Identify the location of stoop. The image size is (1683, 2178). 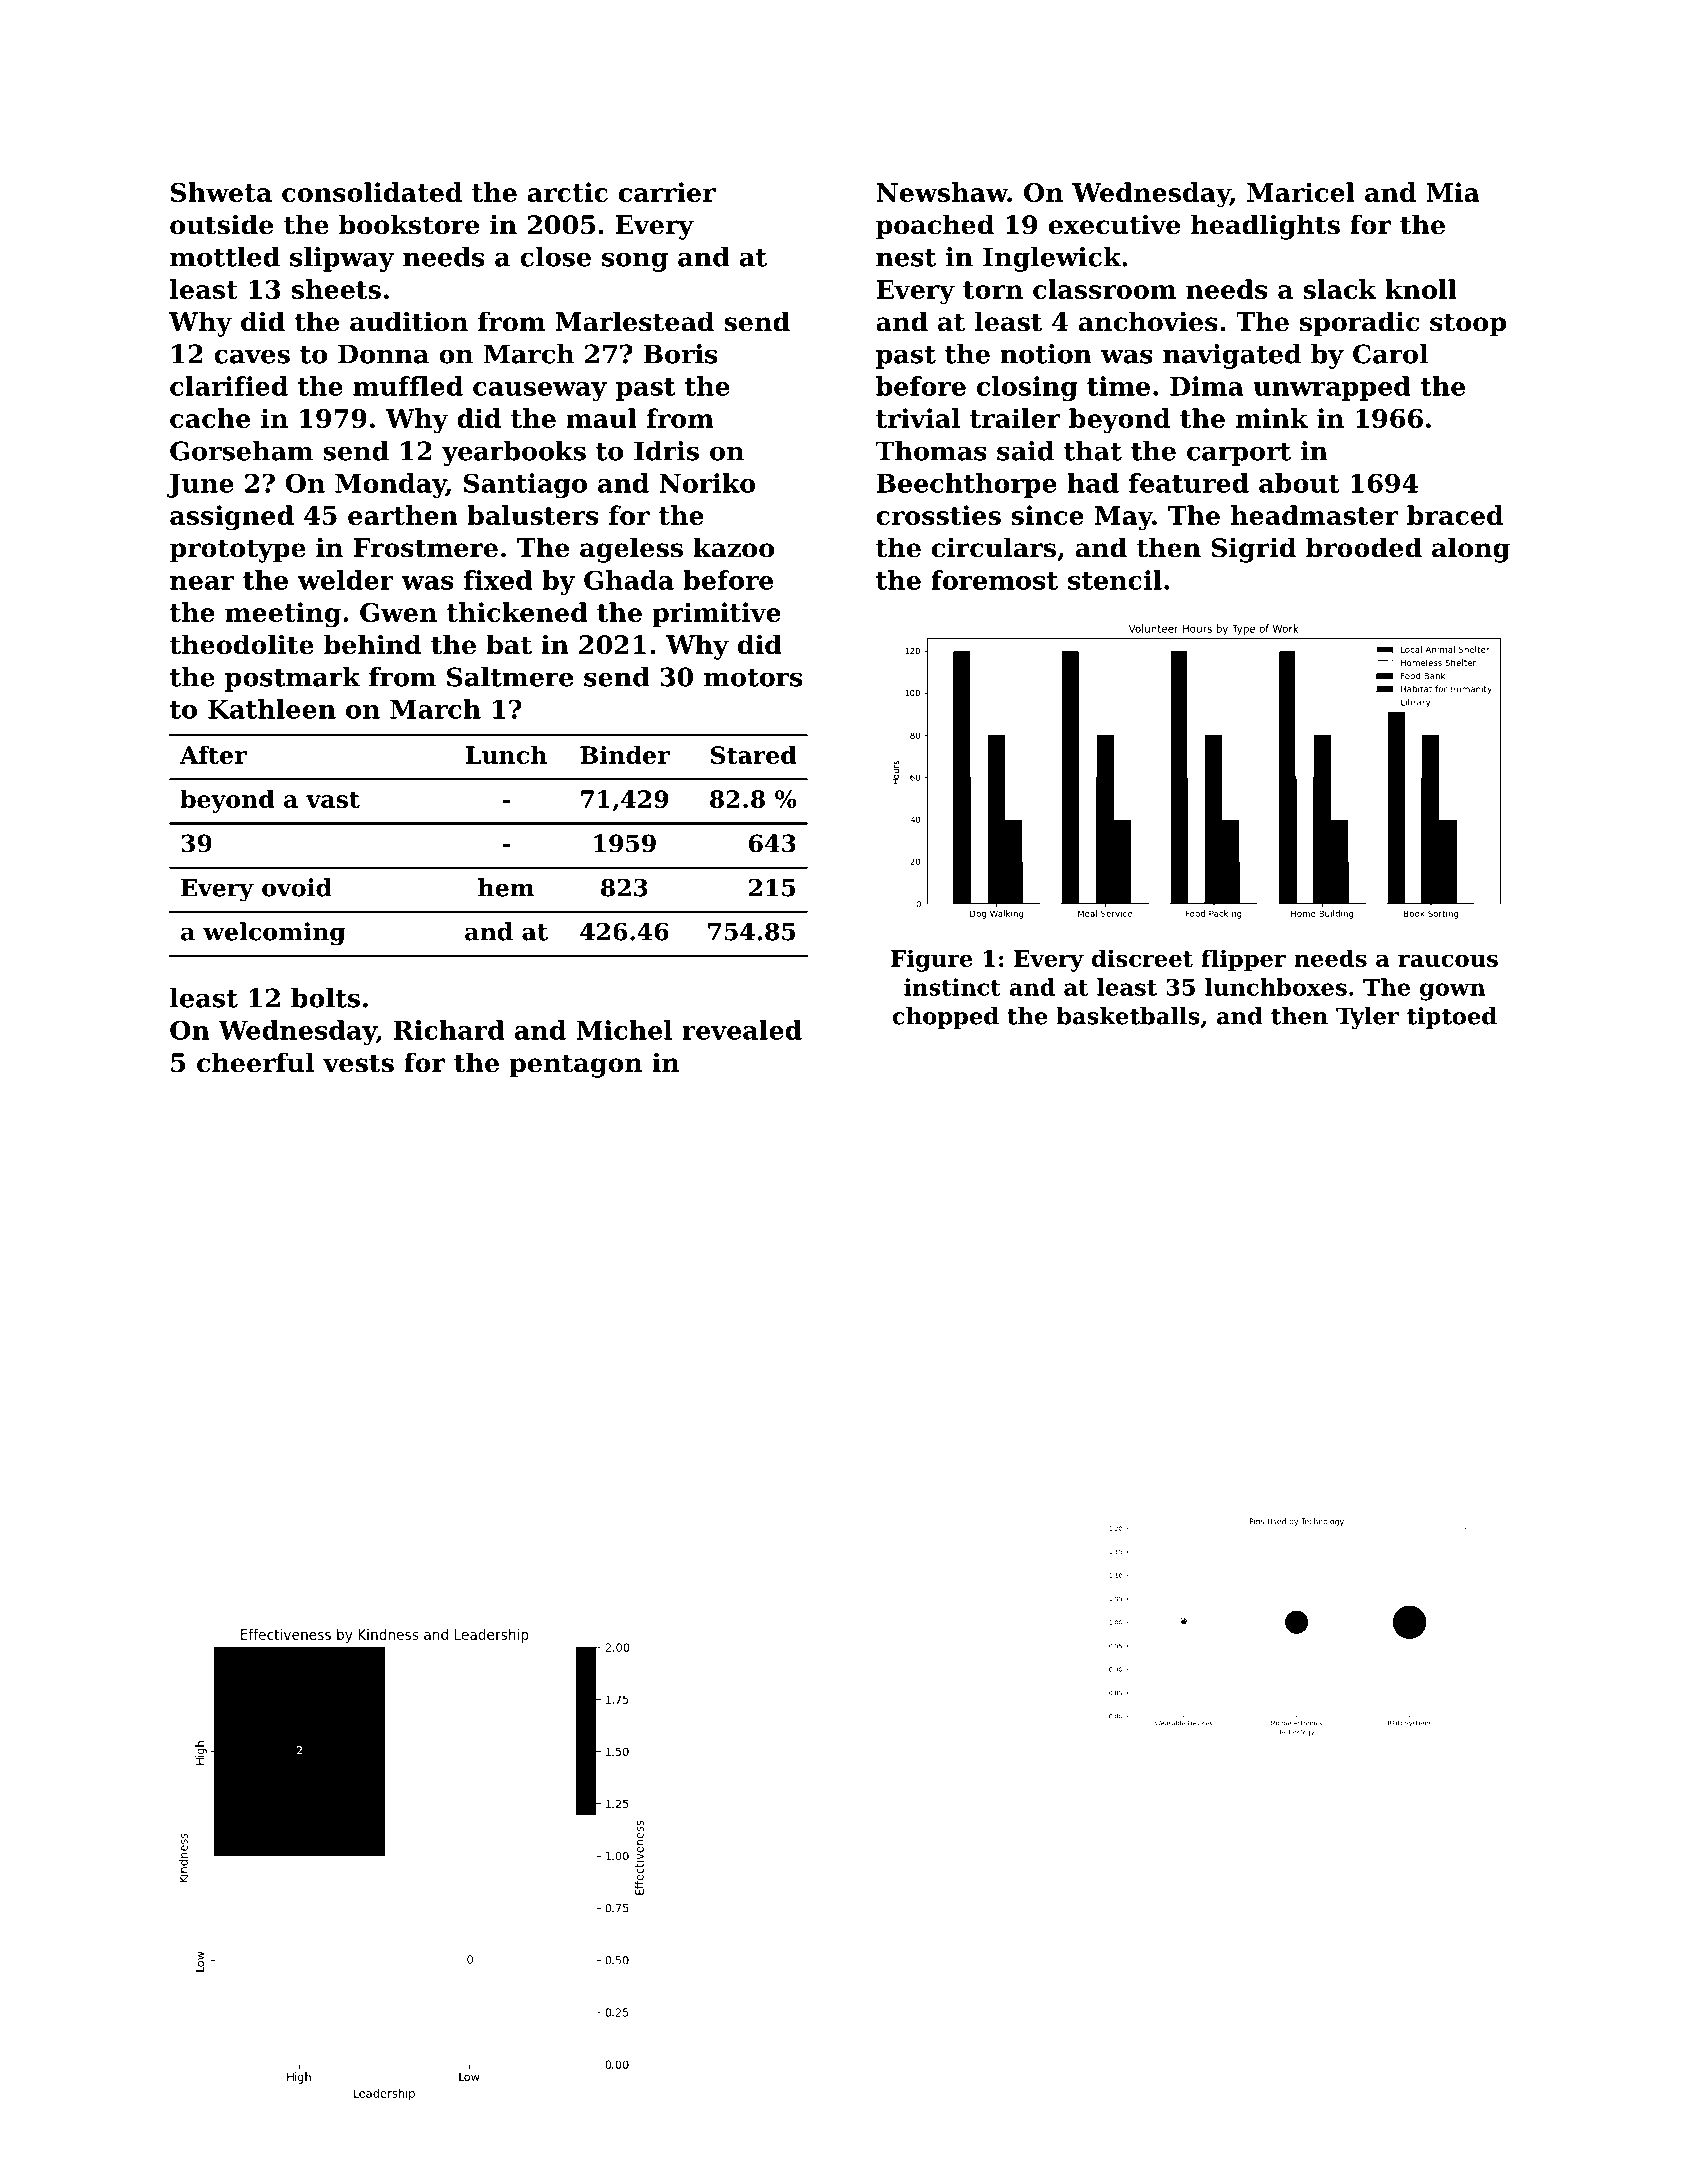
(1468, 325).
